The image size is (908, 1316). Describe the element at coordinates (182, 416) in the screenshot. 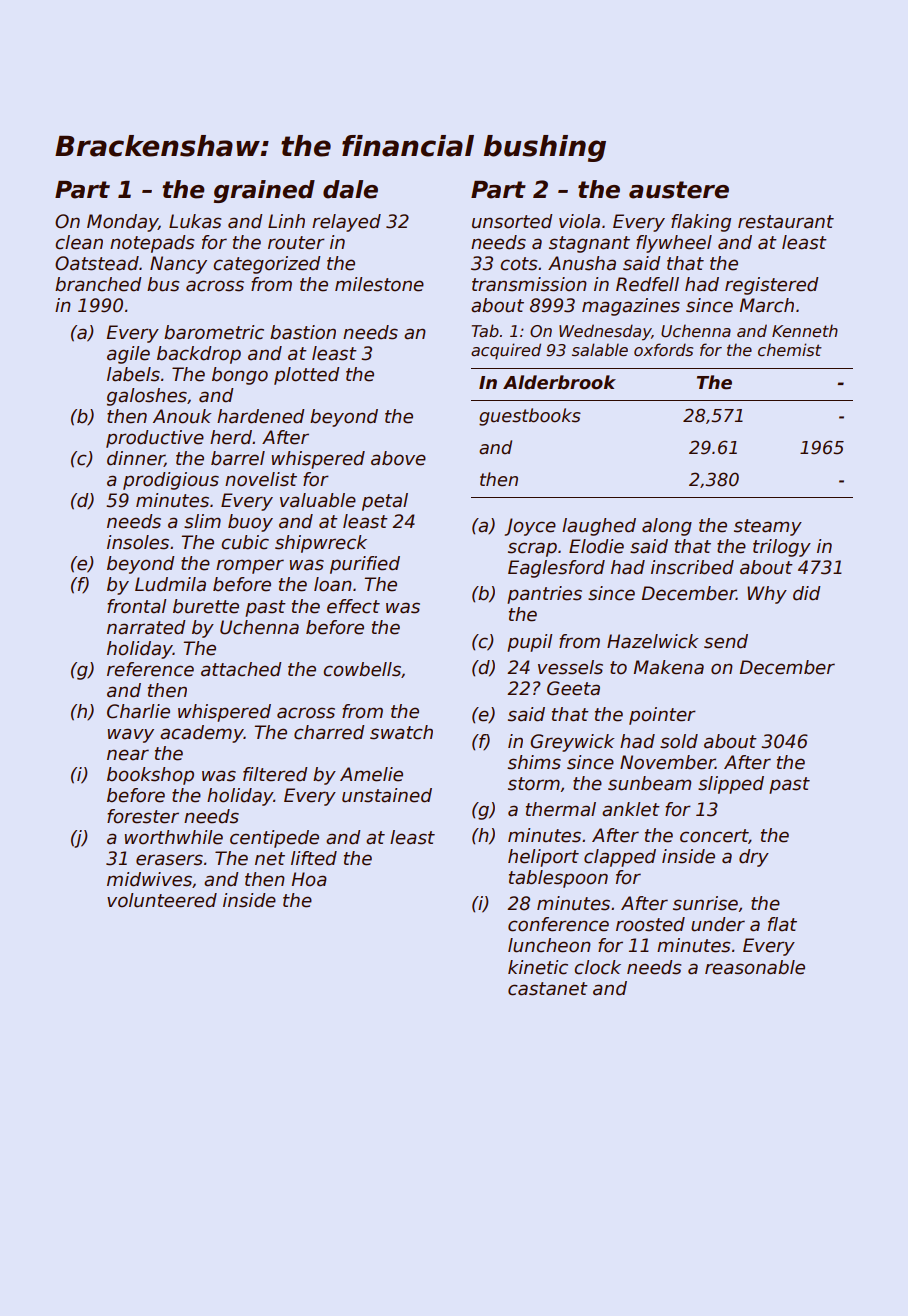

I see `Anouk` at that location.
